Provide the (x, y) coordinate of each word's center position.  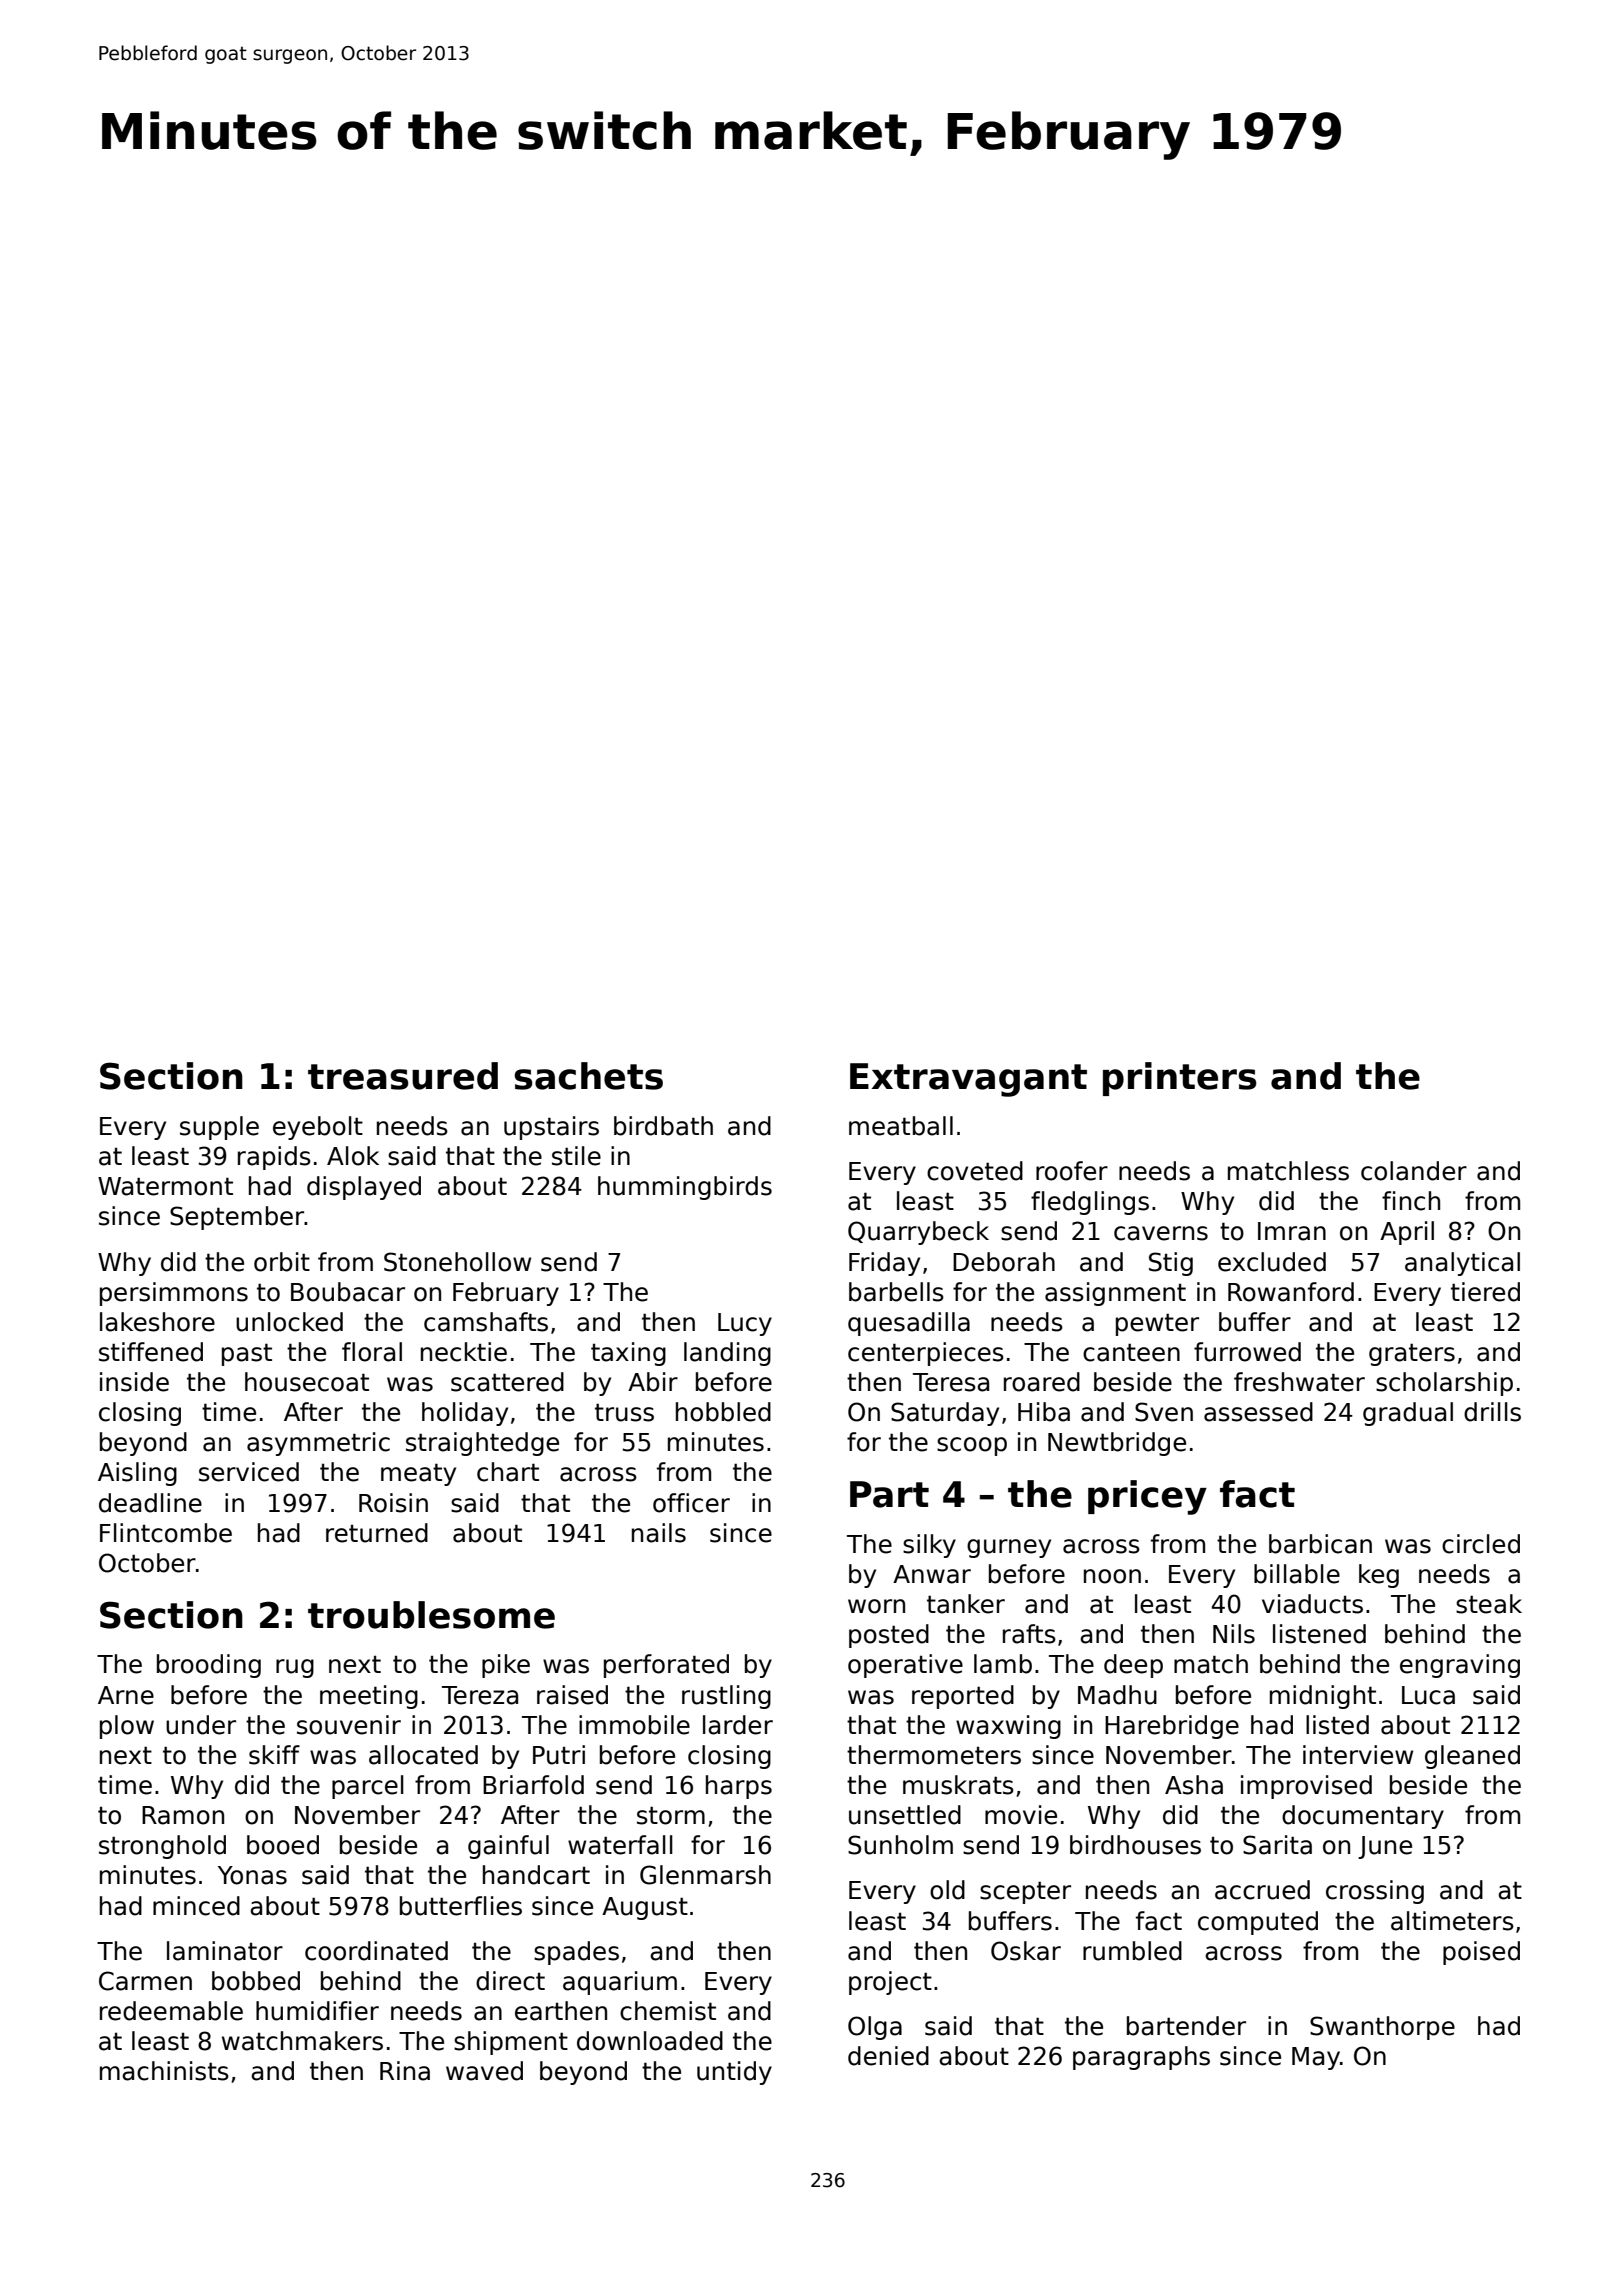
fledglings (1090, 1203)
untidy (734, 2073)
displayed (364, 1188)
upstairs (551, 1128)
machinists (164, 2071)
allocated (423, 1755)
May (1316, 2058)
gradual (1408, 1414)
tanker (966, 1604)
